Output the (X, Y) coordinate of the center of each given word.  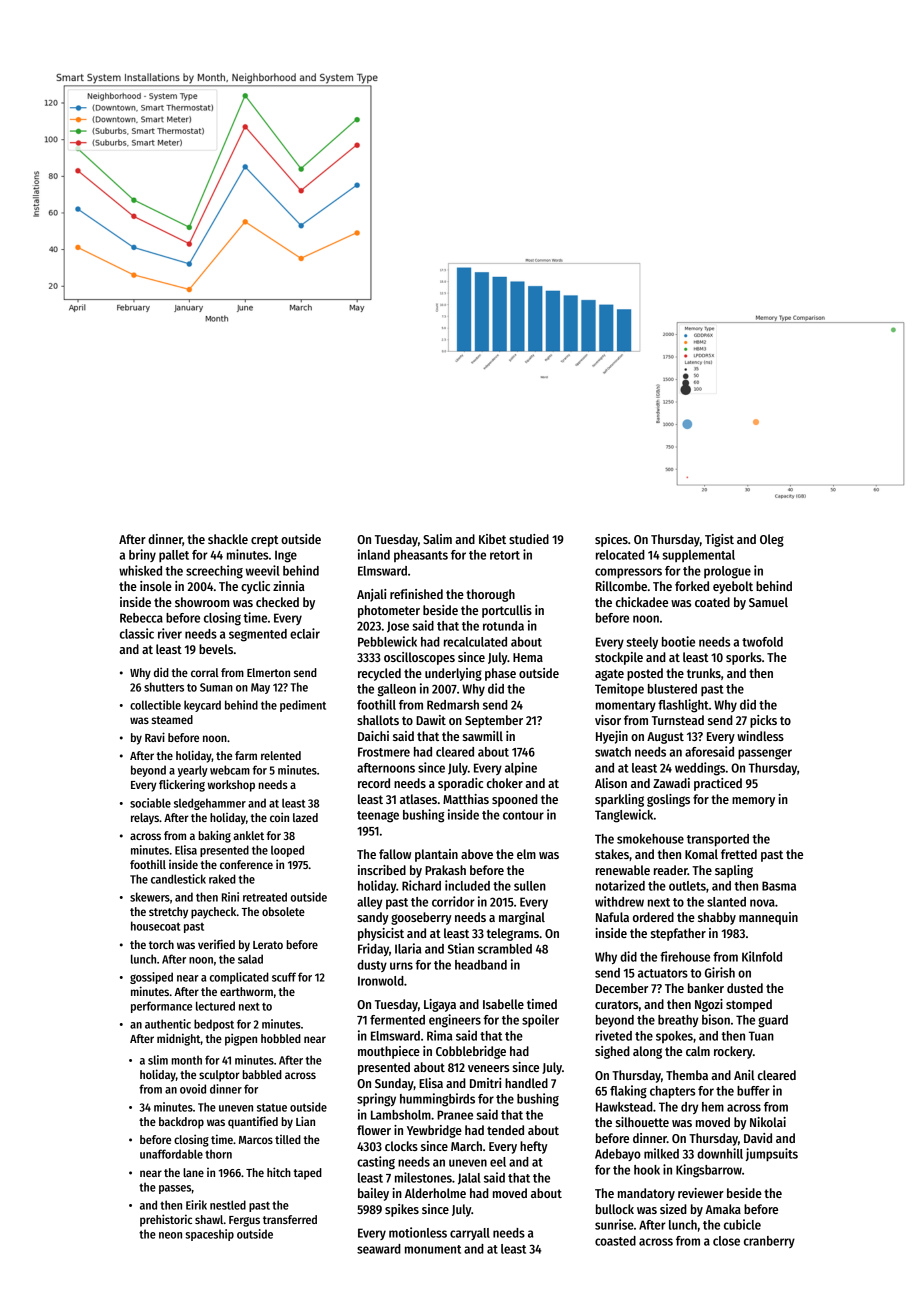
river (170, 633)
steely (642, 643)
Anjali (371, 595)
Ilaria (408, 948)
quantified (253, 1122)
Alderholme (435, 1193)
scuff (284, 977)
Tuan (761, 1036)
